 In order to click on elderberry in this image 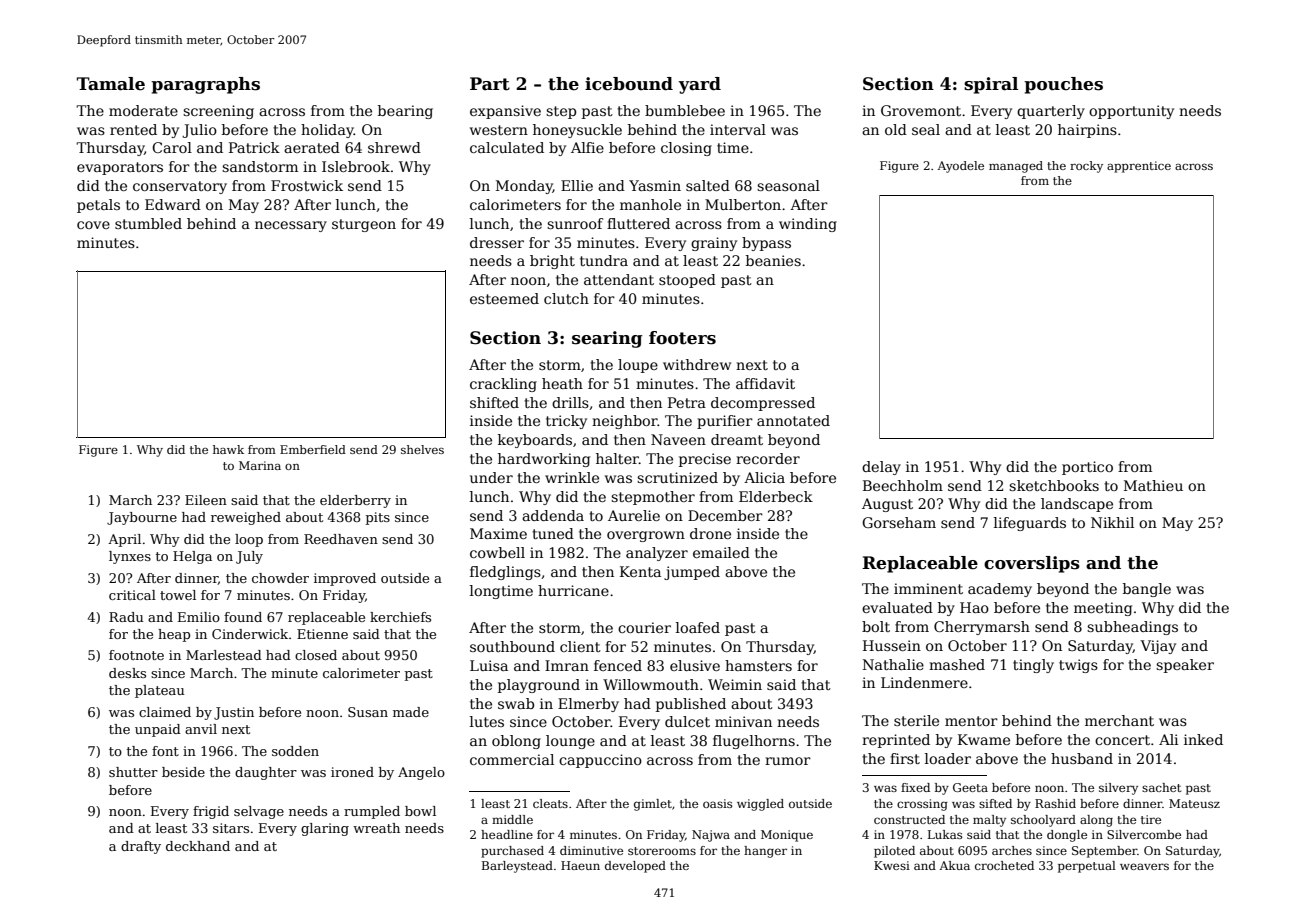, I will do `click(355, 501)`.
